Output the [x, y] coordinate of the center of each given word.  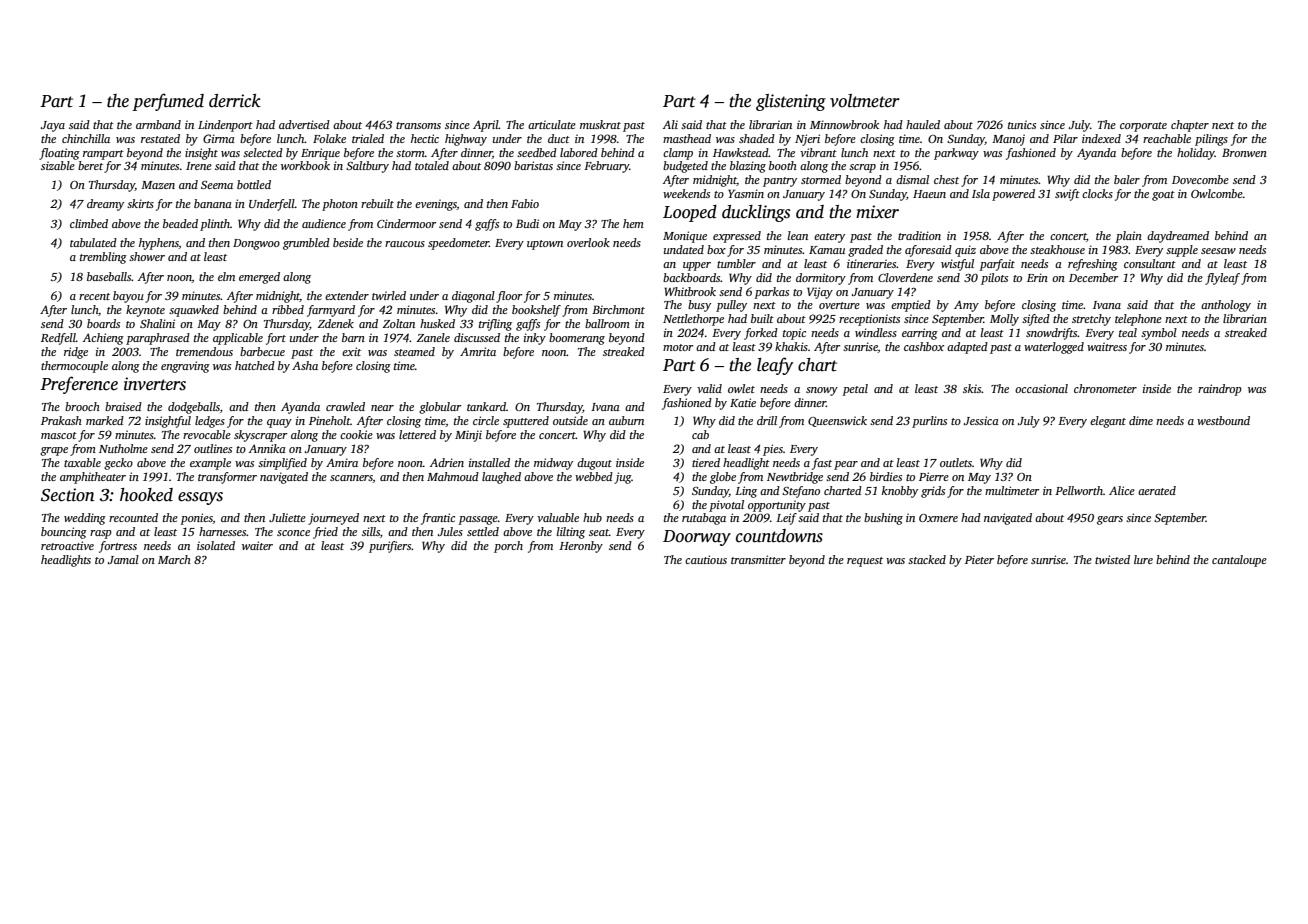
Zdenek [336, 323]
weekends [686, 193]
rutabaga [704, 519]
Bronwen [1244, 152]
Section [68, 495]
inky [535, 339]
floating [59, 154]
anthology [1226, 306]
